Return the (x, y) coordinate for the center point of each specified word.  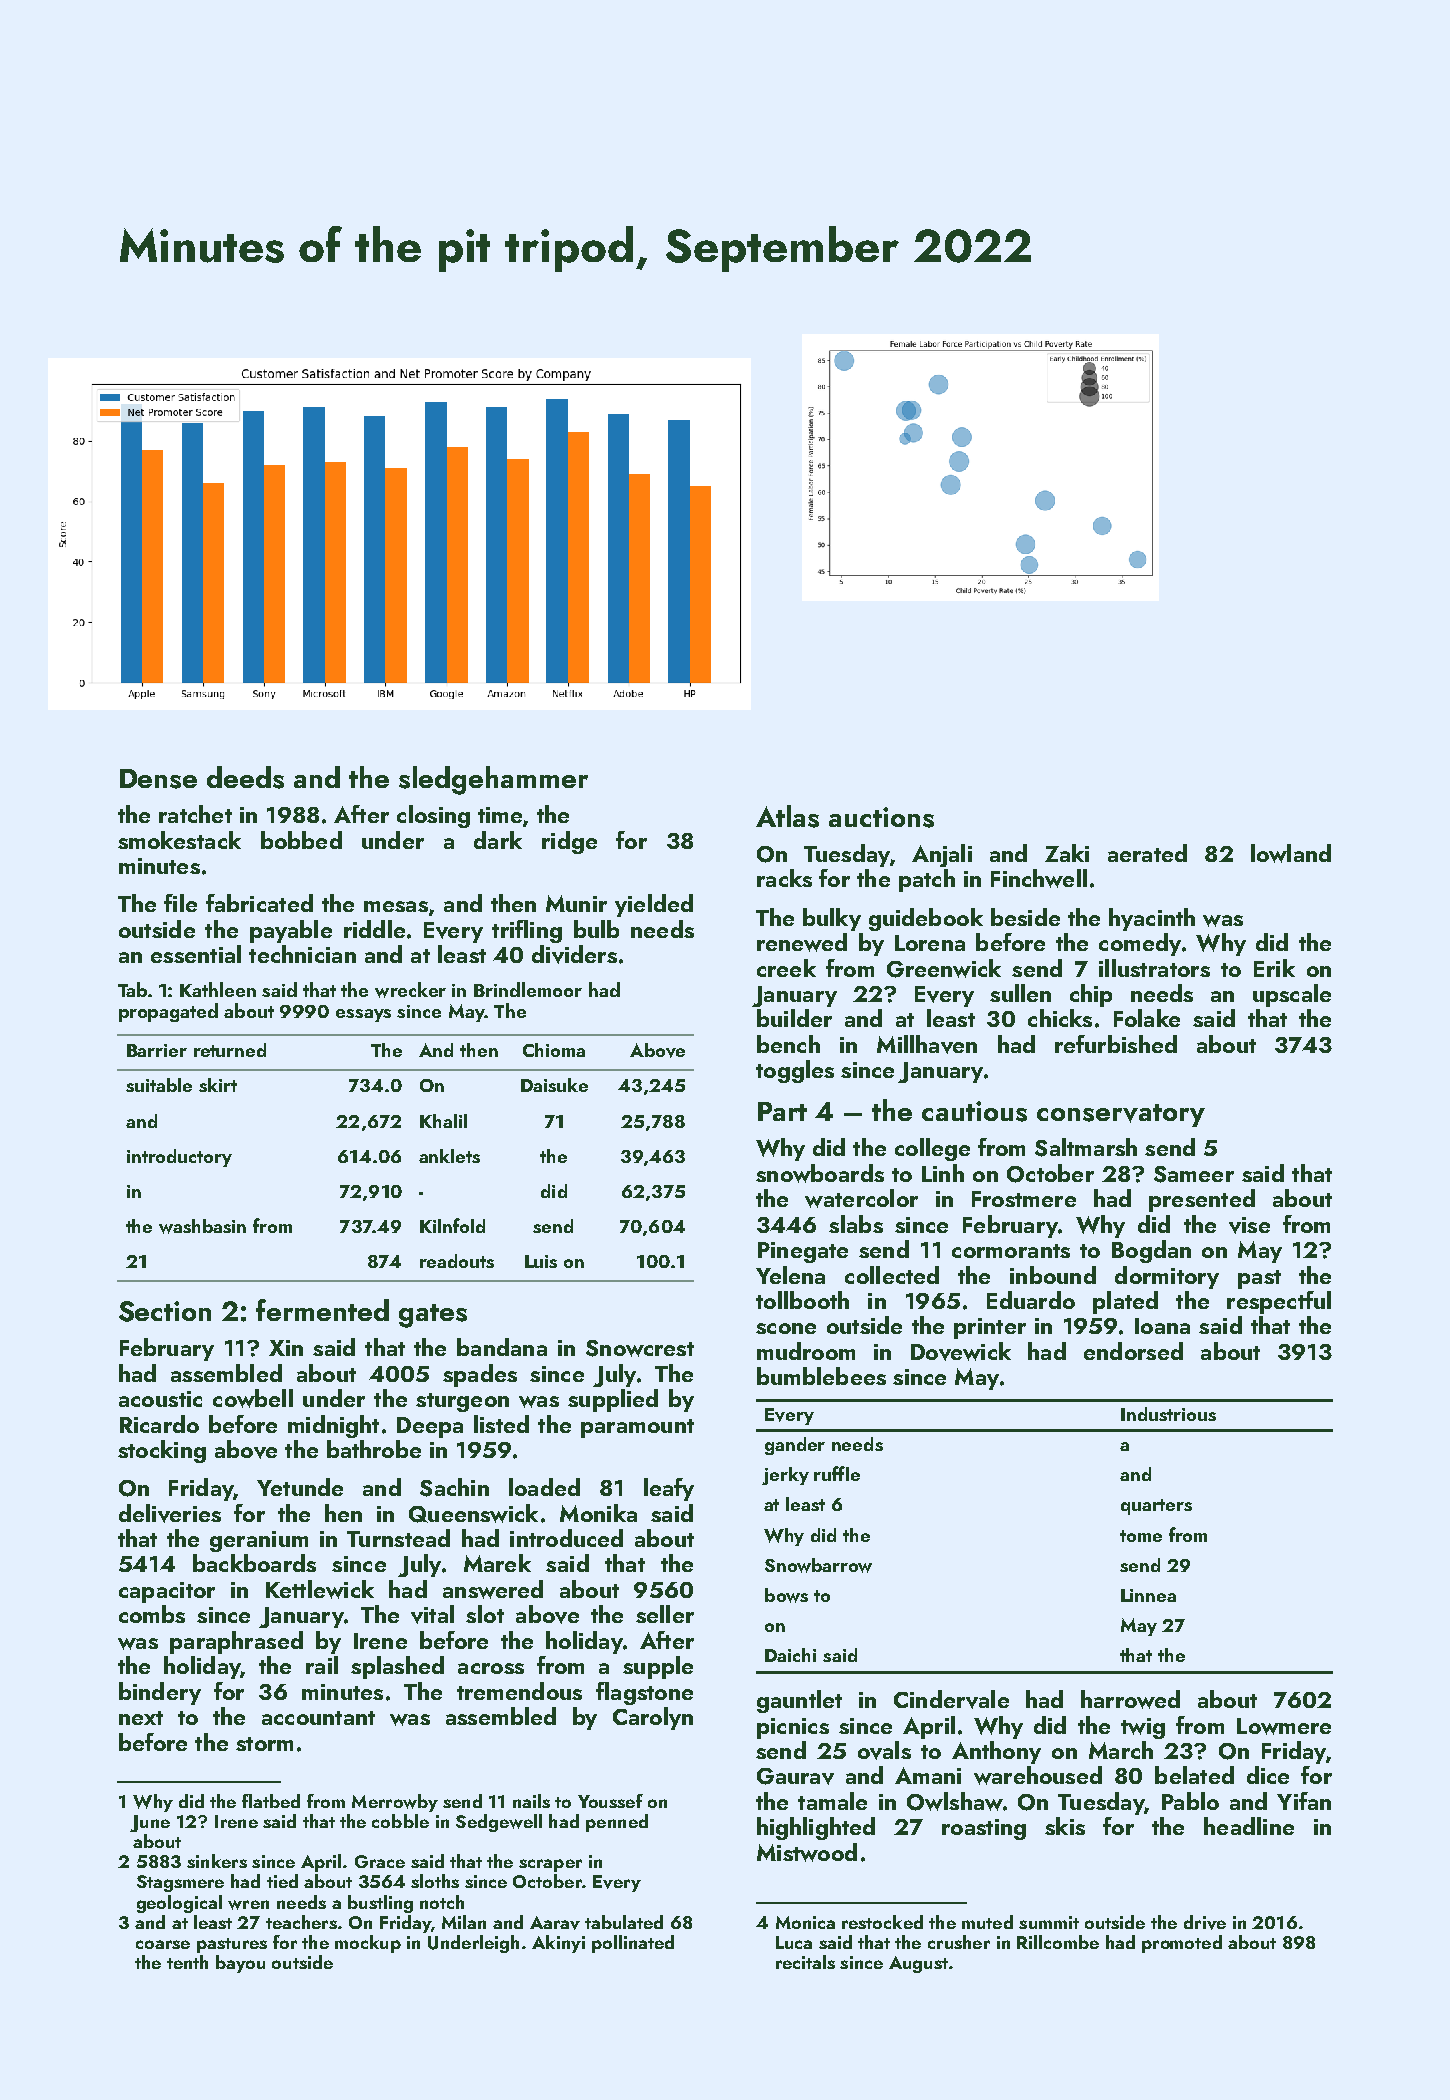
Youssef (610, 1801)
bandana (502, 1347)
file (180, 903)
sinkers (217, 1861)
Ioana (1162, 1326)
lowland (1291, 853)
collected (892, 1275)
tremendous (519, 1691)
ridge (569, 842)
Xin (286, 1348)
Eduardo (1031, 1300)
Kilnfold (452, 1225)
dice (1268, 1775)
